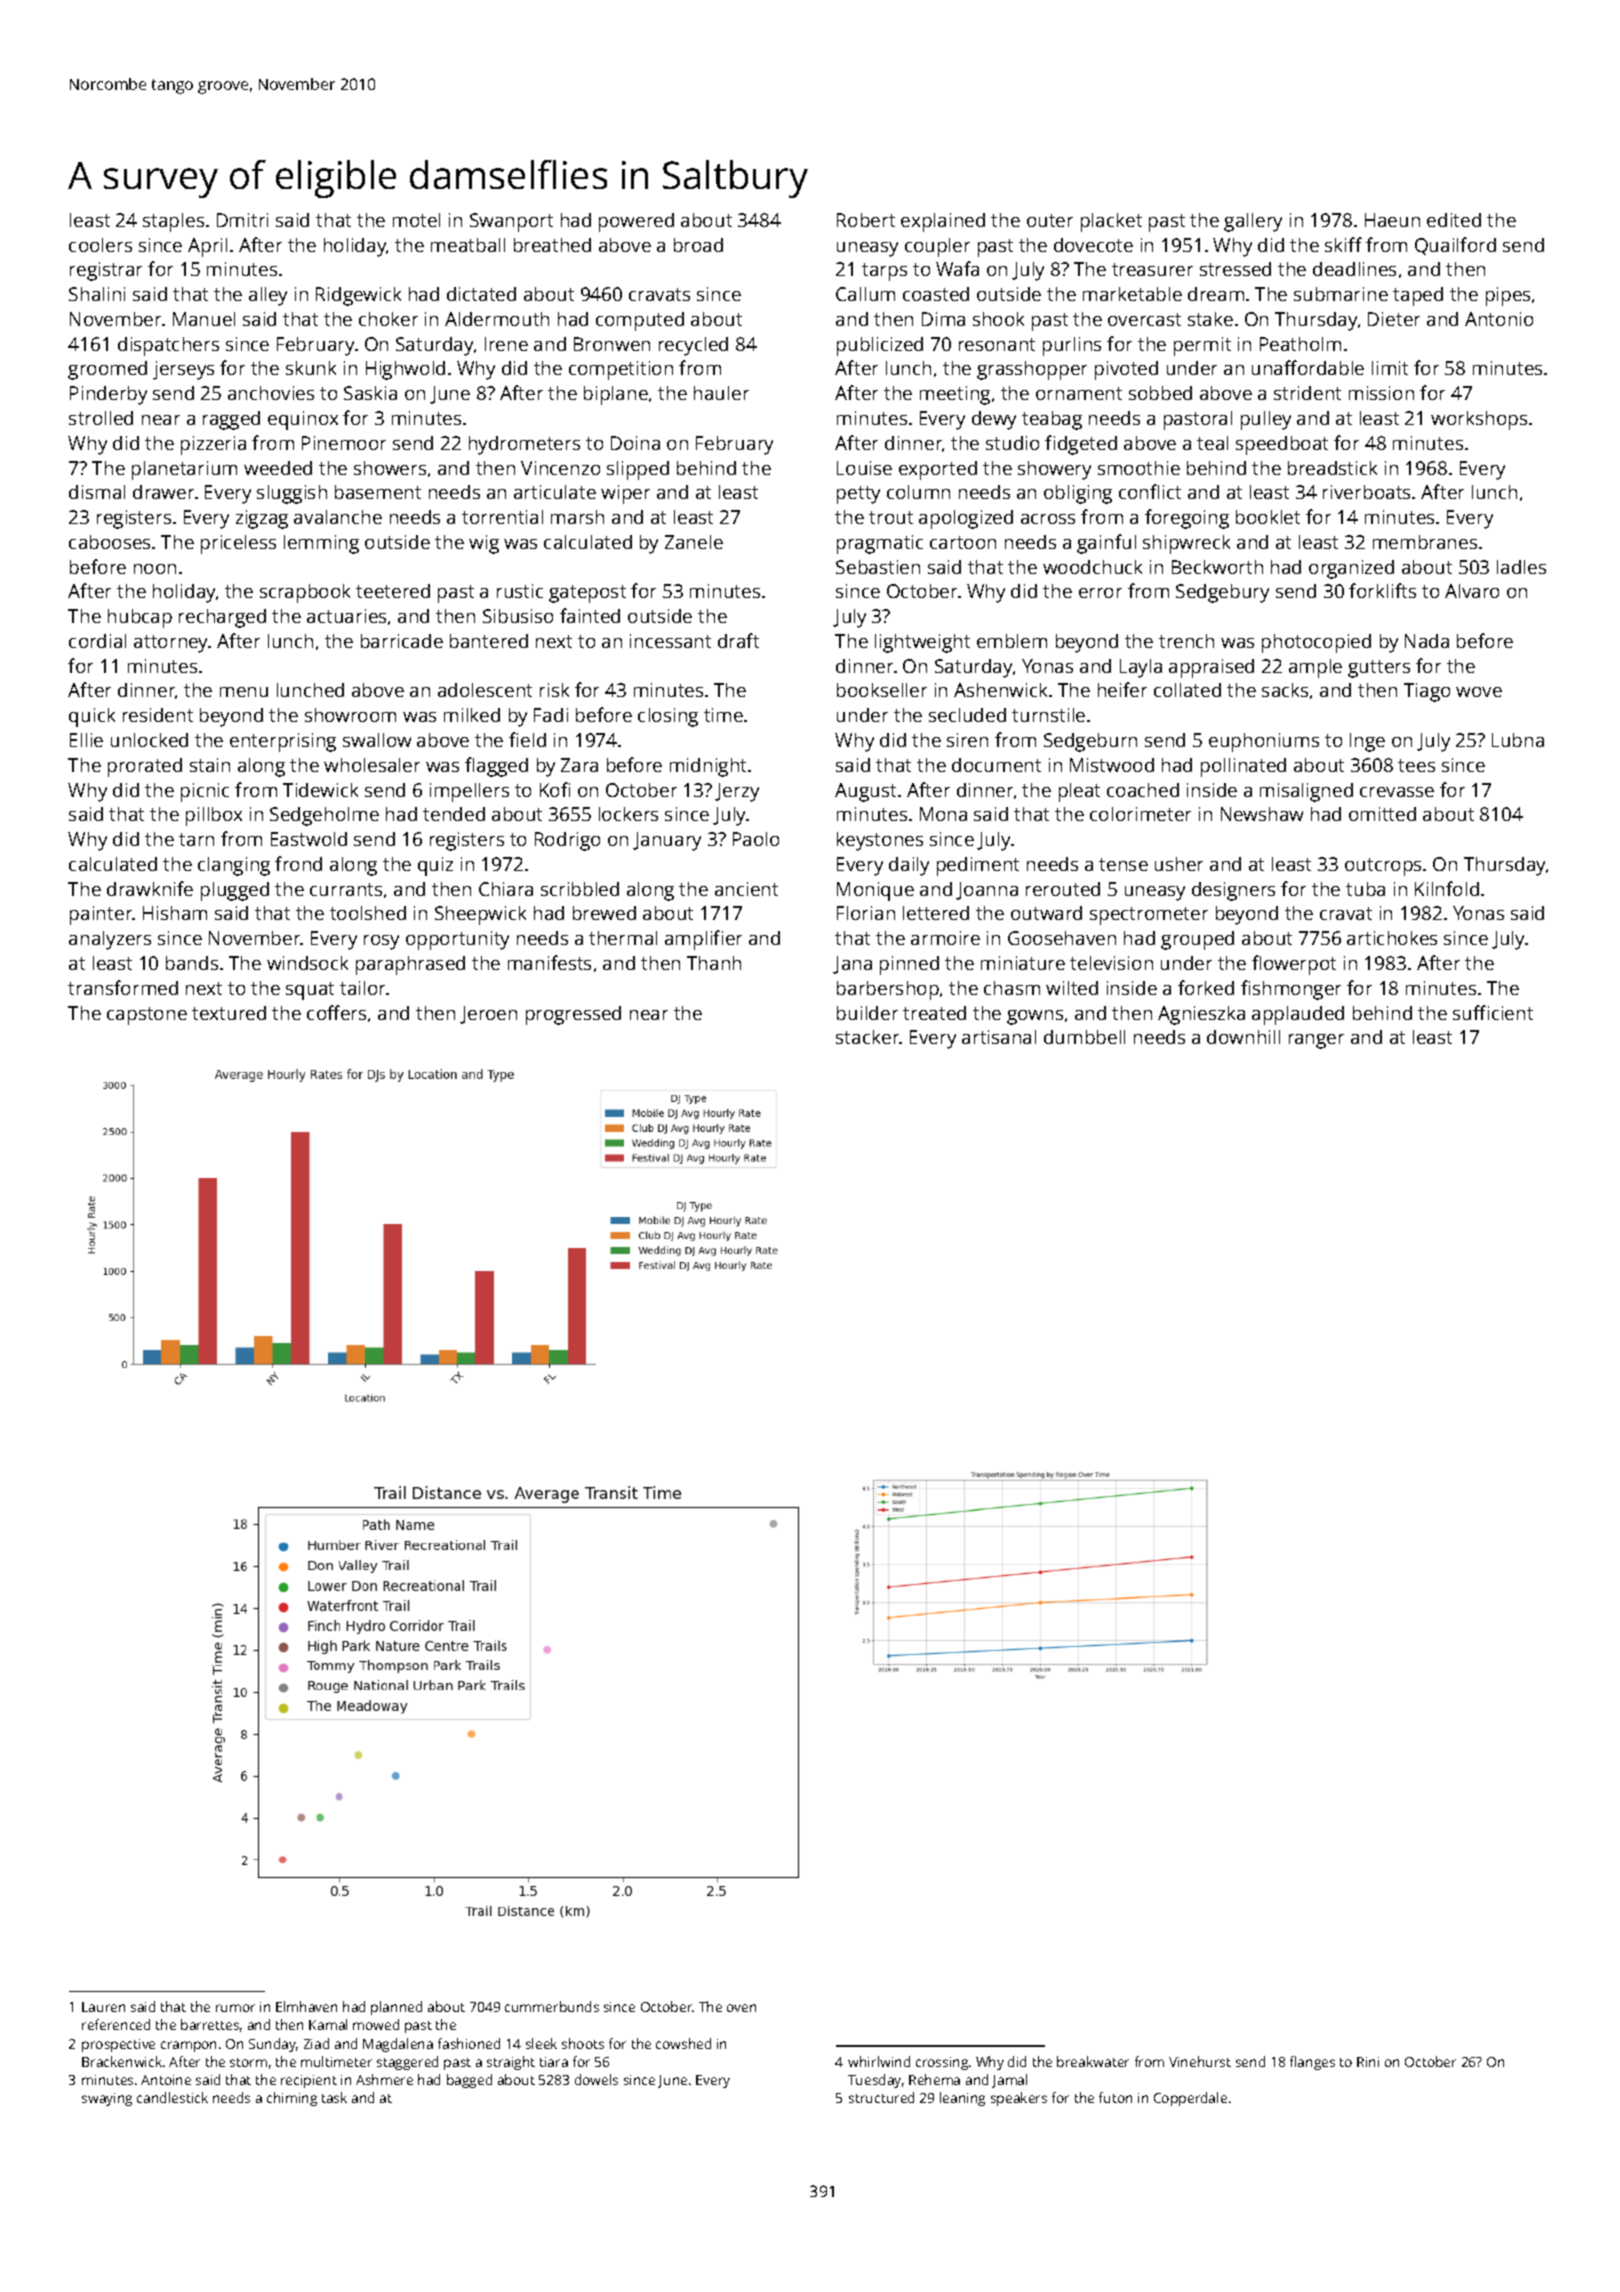  What do you see at coordinates (587, 594) in the screenshot?
I see `gatepost` at bounding box center [587, 594].
